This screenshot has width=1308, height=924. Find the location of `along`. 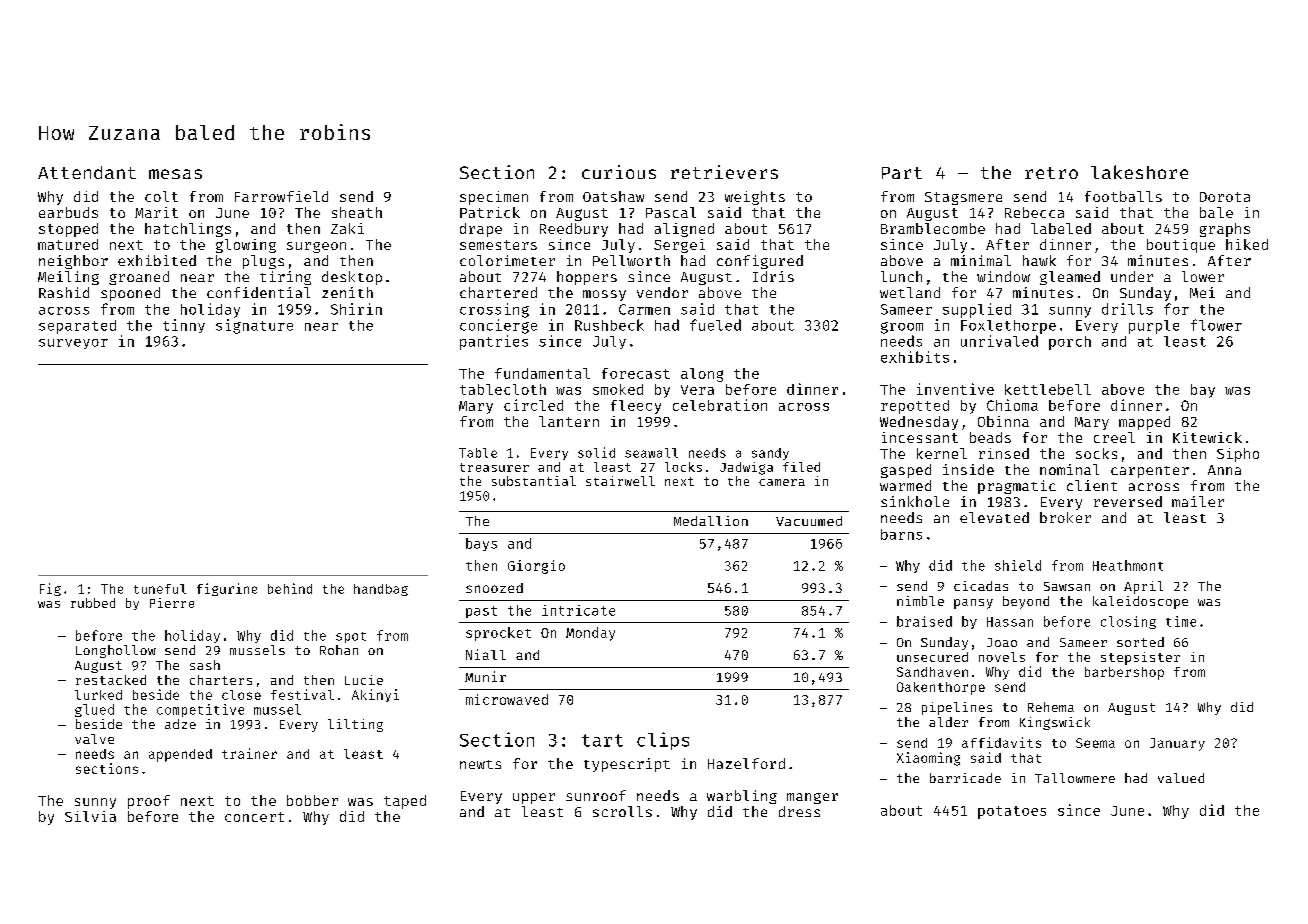

along is located at coordinates (702, 375).
